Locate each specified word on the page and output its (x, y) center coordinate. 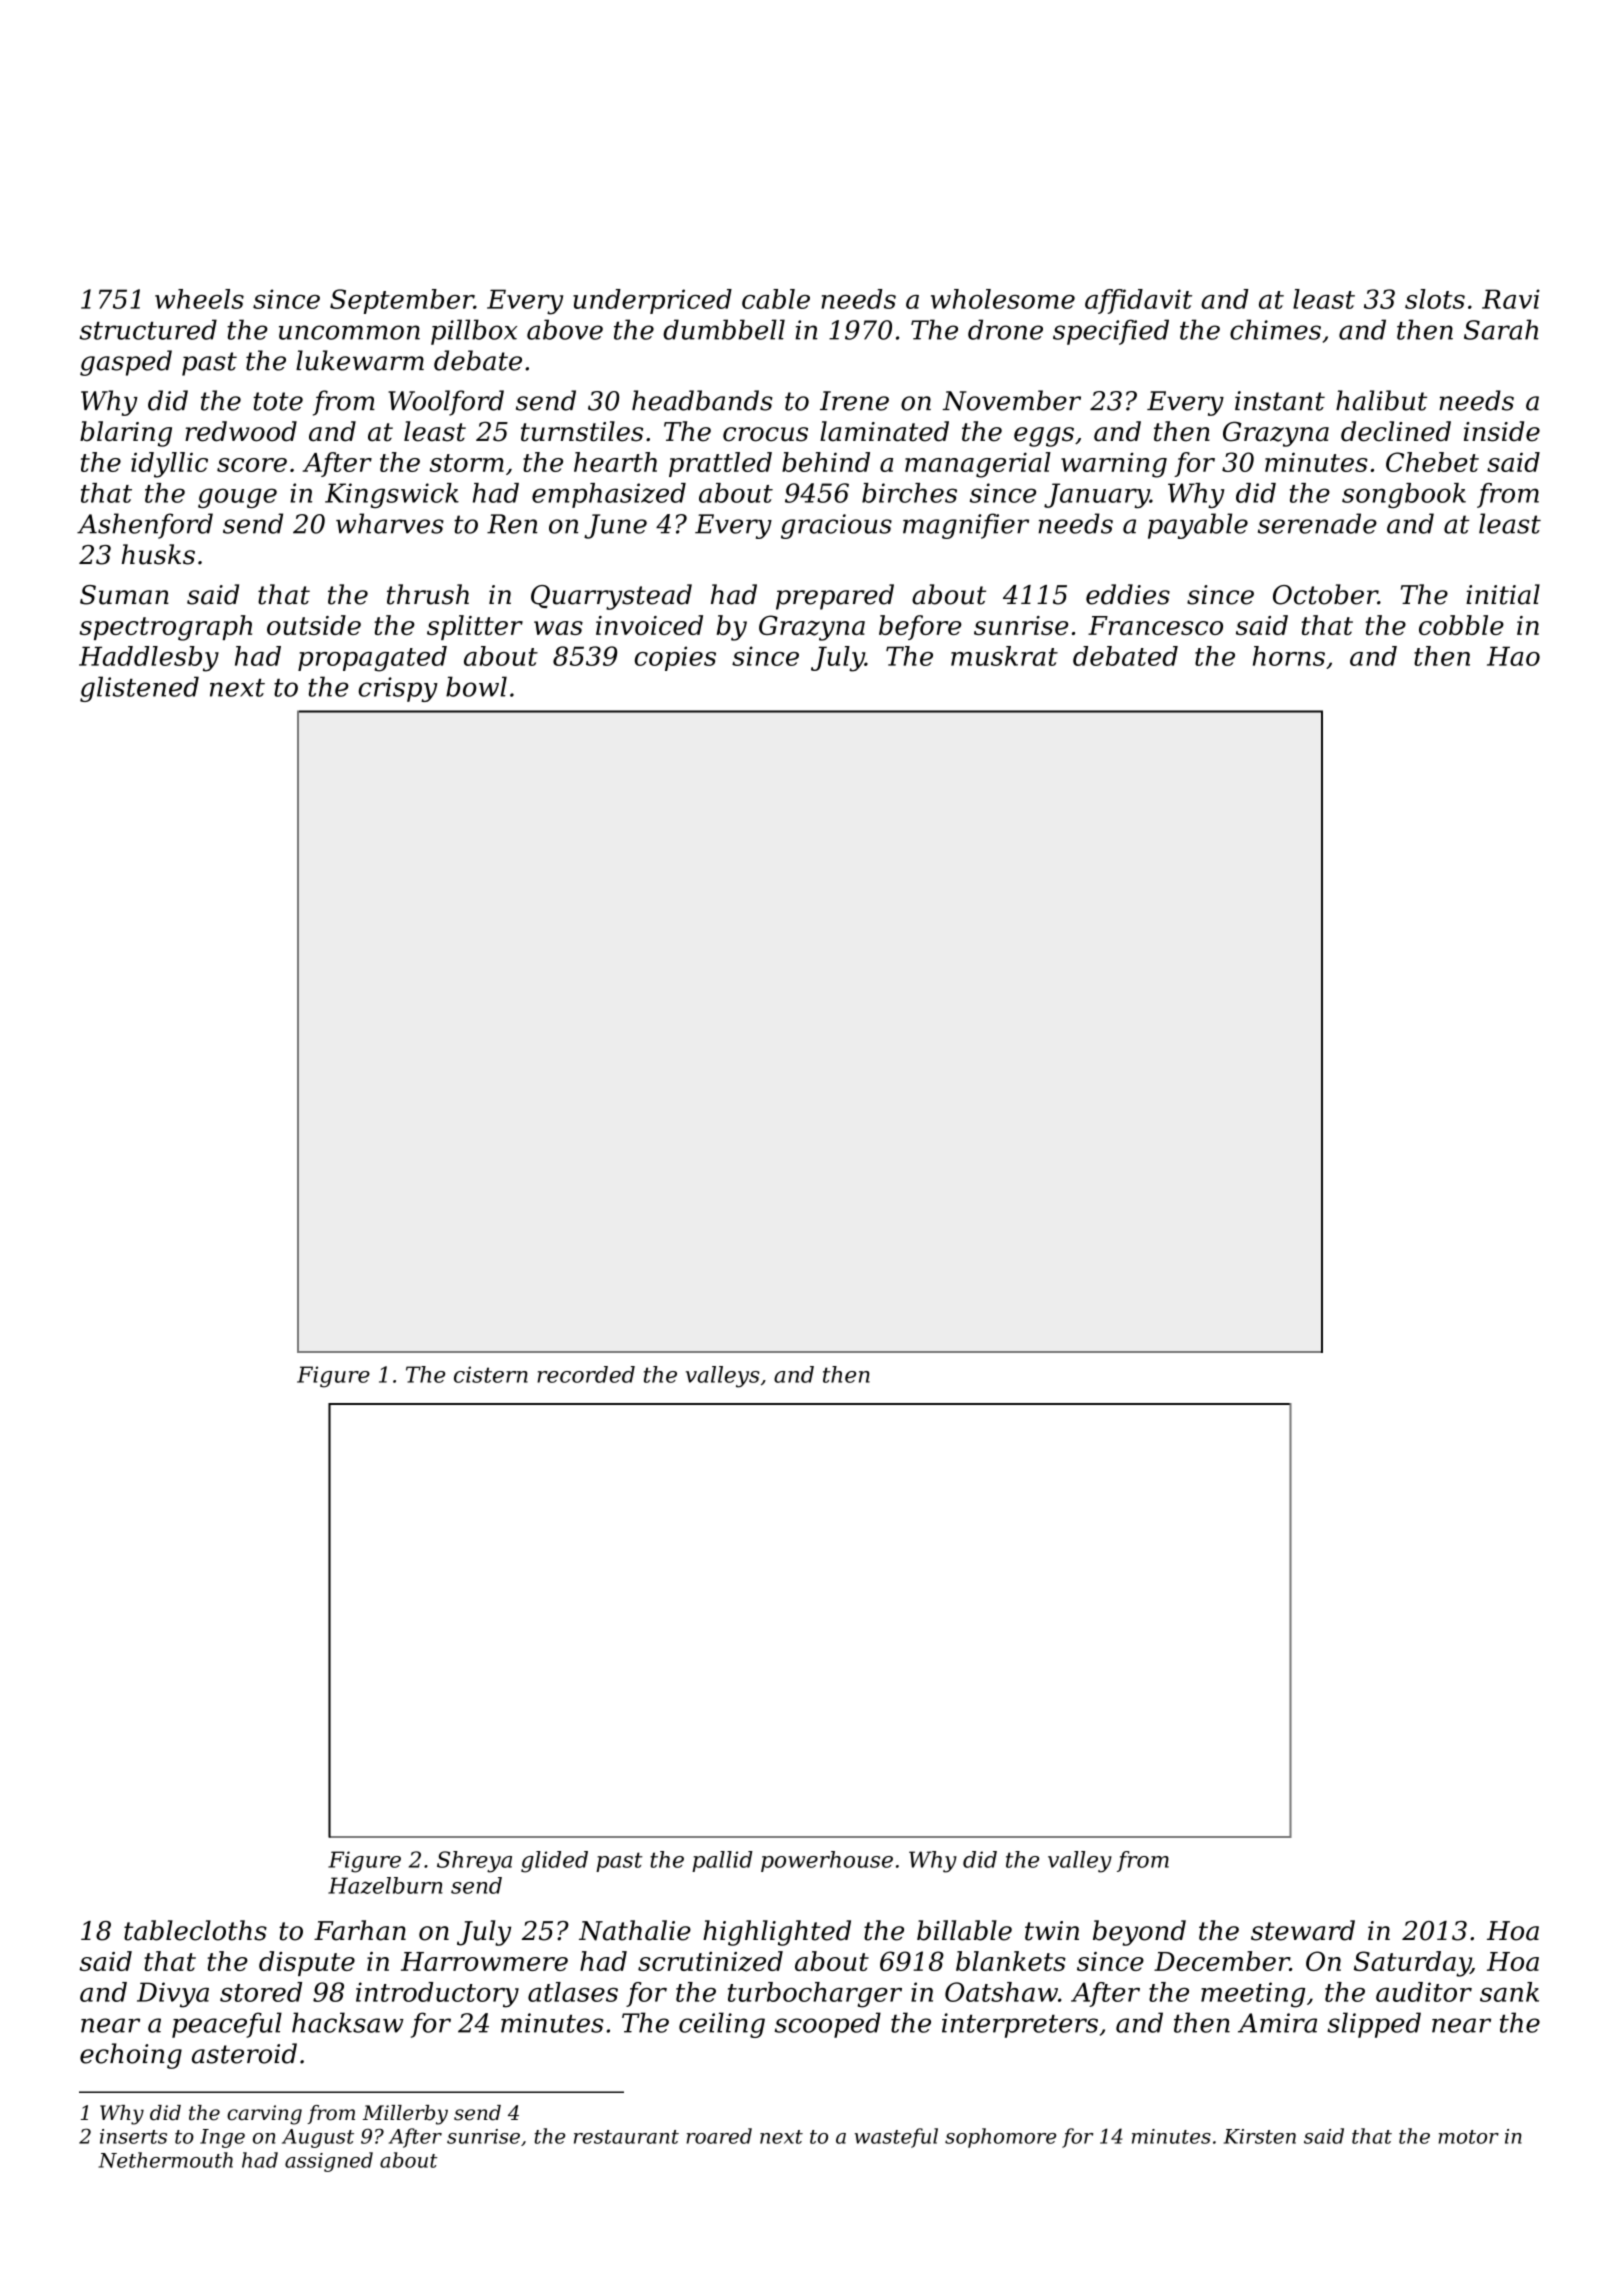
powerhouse (827, 1861)
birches (909, 493)
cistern (491, 1374)
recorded (586, 1374)
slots (1435, 299)
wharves (390, 523)
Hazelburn (385, 1885)
